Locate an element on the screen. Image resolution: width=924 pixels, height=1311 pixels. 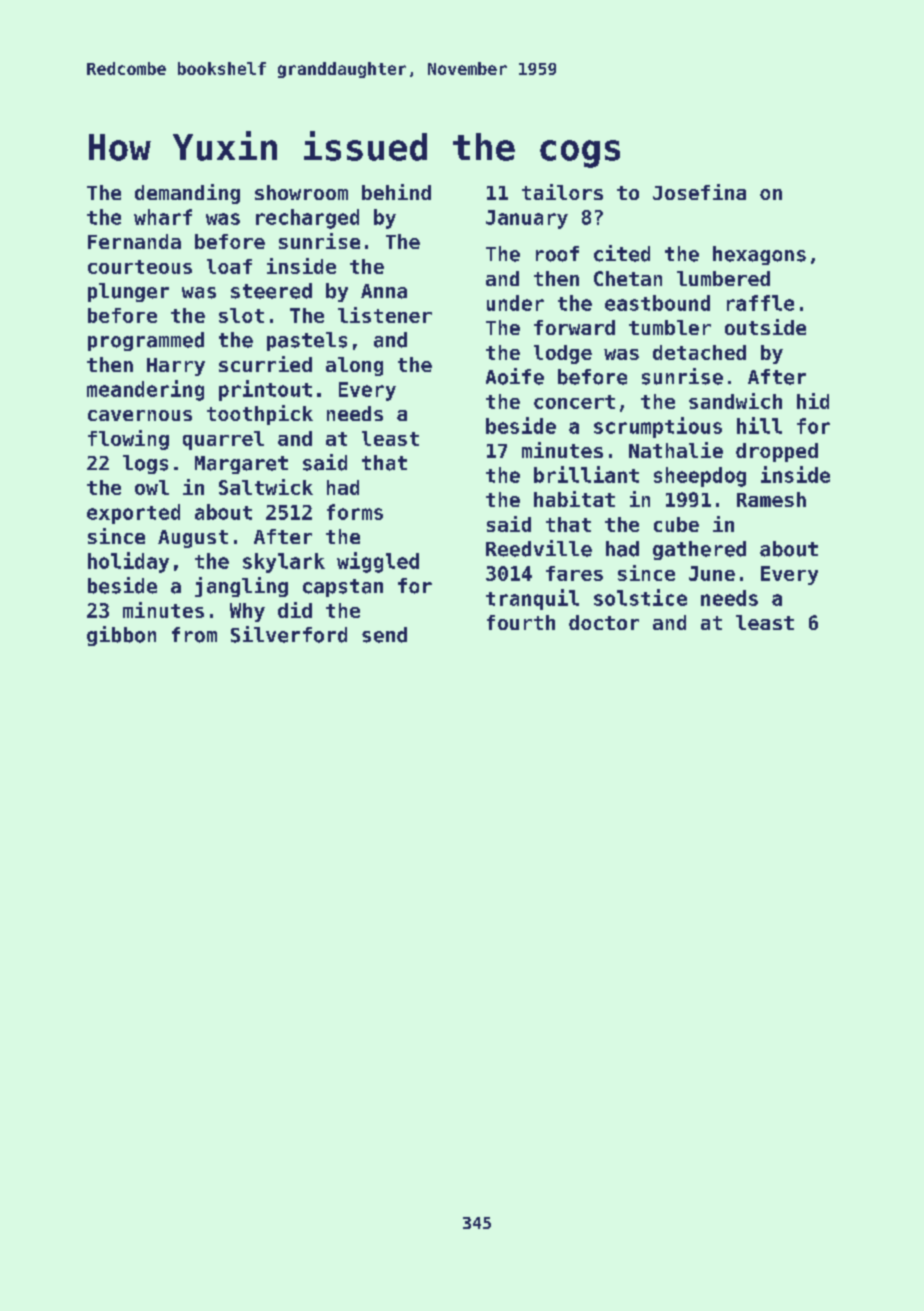
concert is located at coordinates (574, 402).
